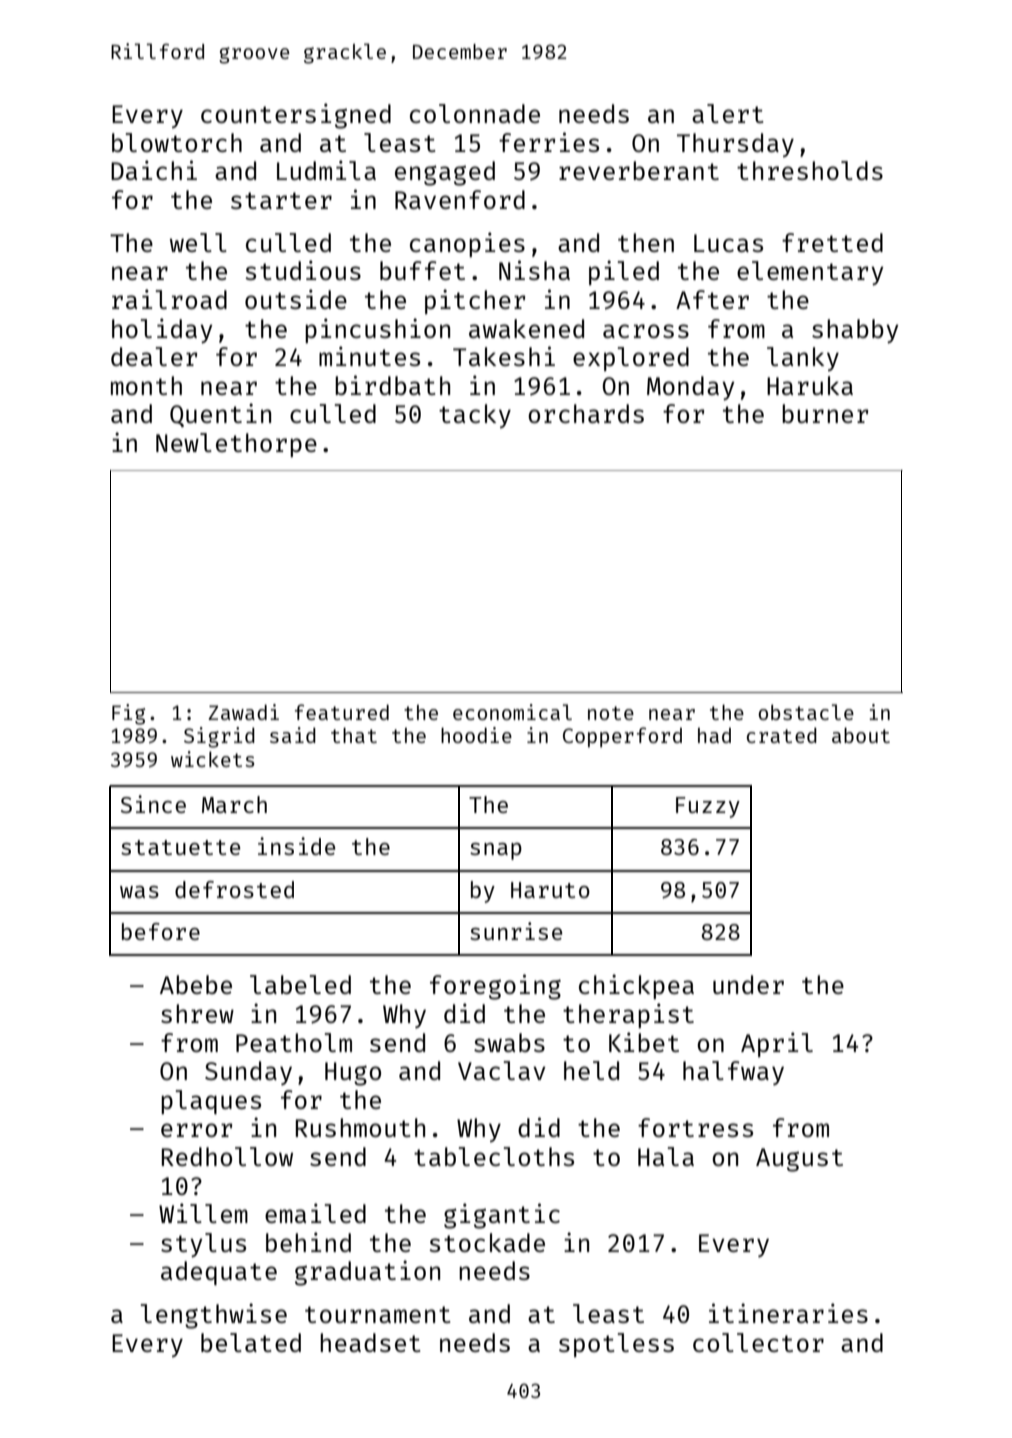 The height and width of the screenshot is (1438, 1012). Describe the element at coordinates (806, 712) in the screenshot. I see `obstacle` at that location.
